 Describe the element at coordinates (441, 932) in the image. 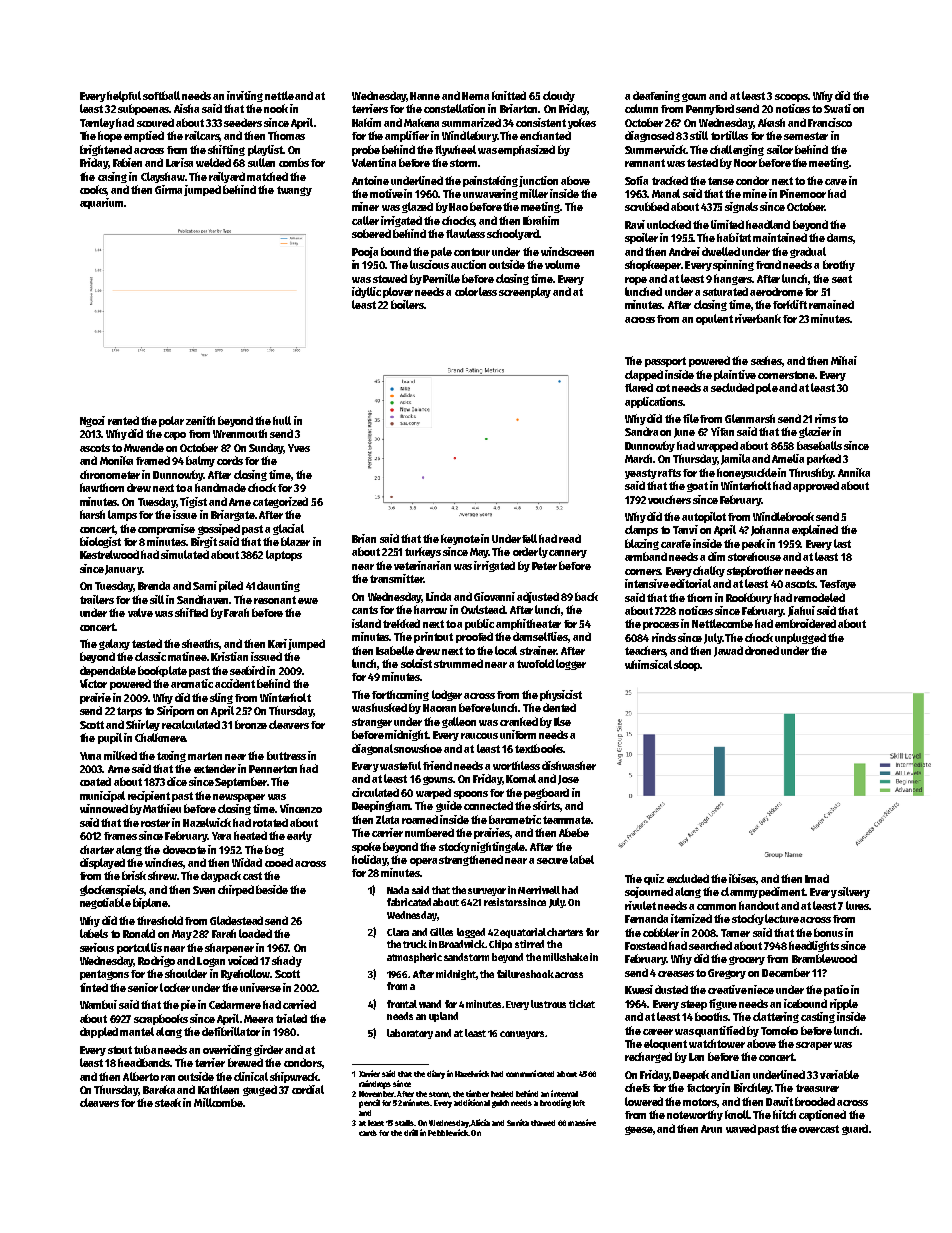

I see `Gilles` at that location.
